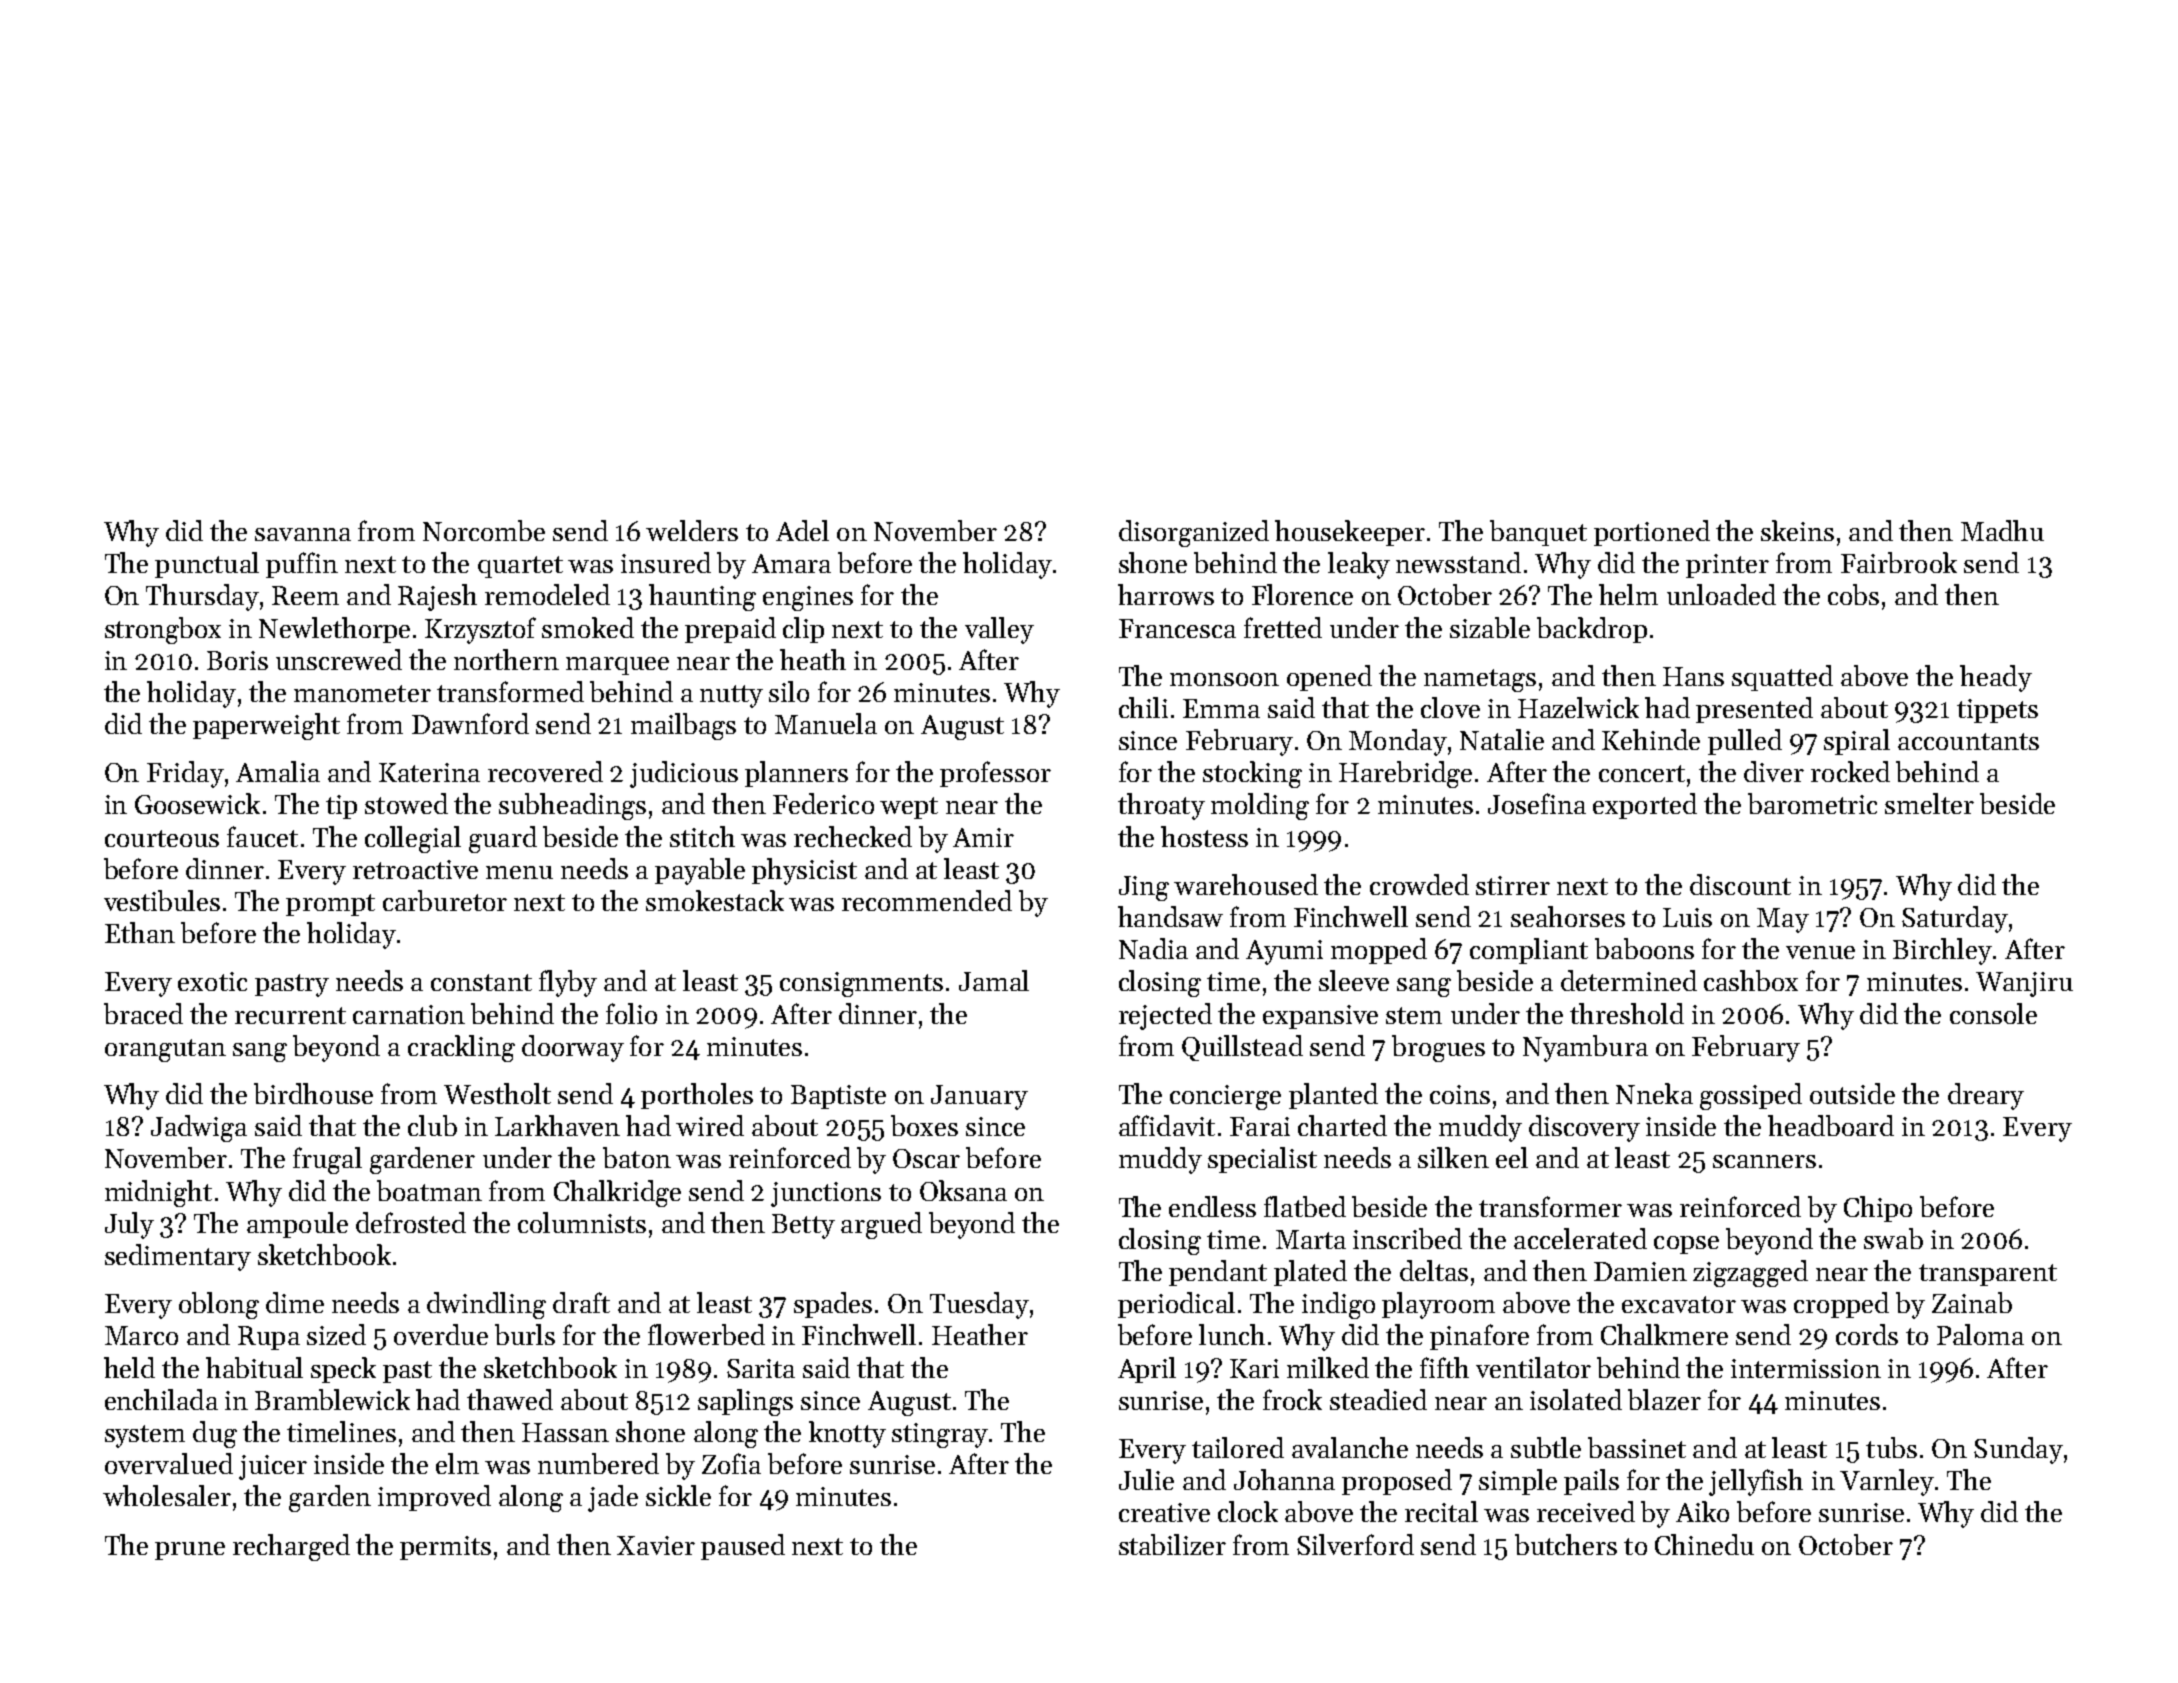  I want to click on Katerina, so click(429, 772).
